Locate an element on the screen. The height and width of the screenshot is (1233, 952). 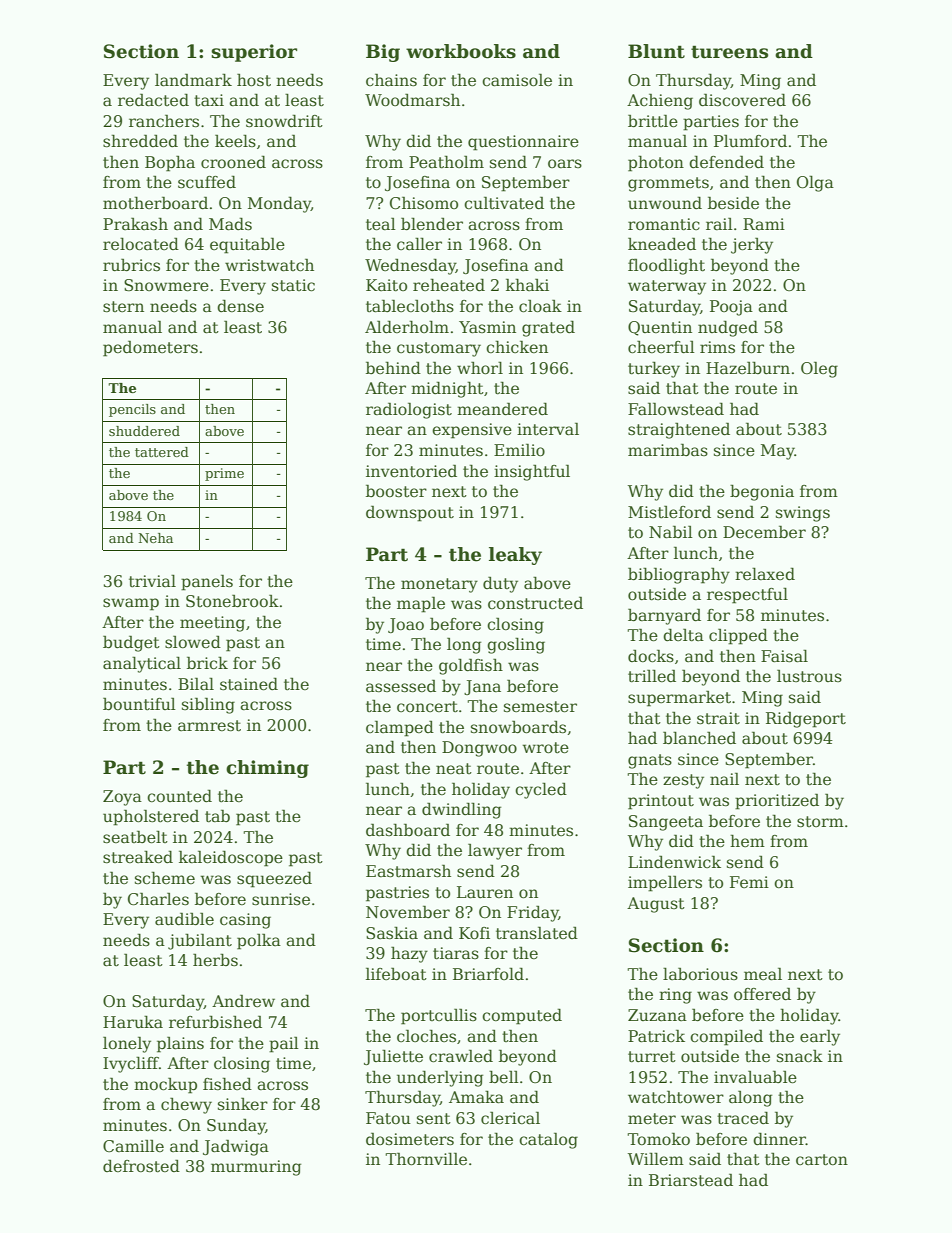
jerky is located at coordinates (752, 245).
